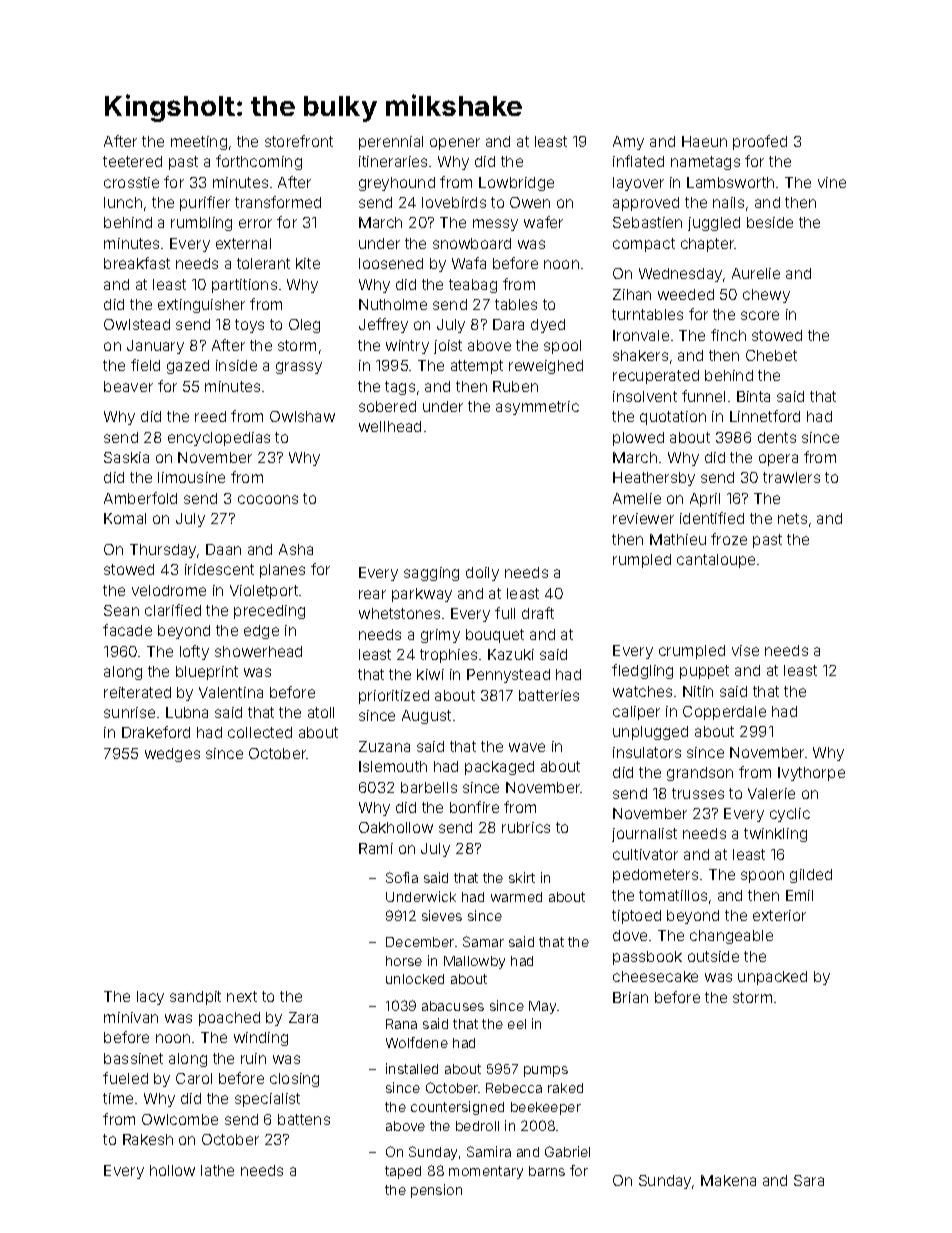 Image resolution: width=952 pixels, height=1233 pixels. What do you see at coordinates (489, 1151) in the image?
I see `Samira` at bounding box center [489, 1151].
